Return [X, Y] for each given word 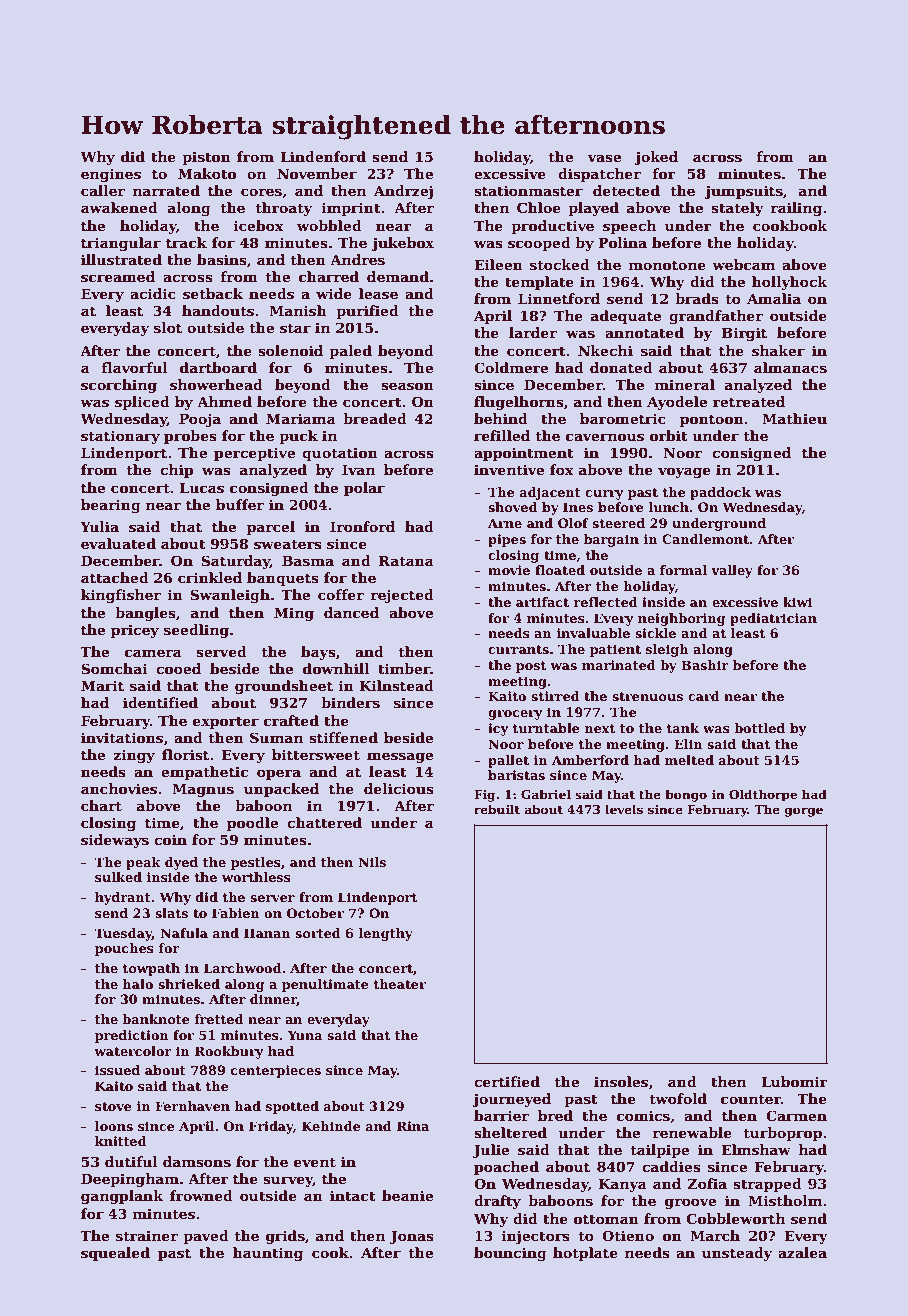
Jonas [412, 1237]
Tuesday [123, 934]
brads [697, 298]
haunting [268, 1254]
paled [350, 352]
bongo [686, 795]
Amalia [774, 298]
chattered [324, 822]
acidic [153, 293]
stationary [120, 437]
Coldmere [511, 367]
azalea [802, 1252]
